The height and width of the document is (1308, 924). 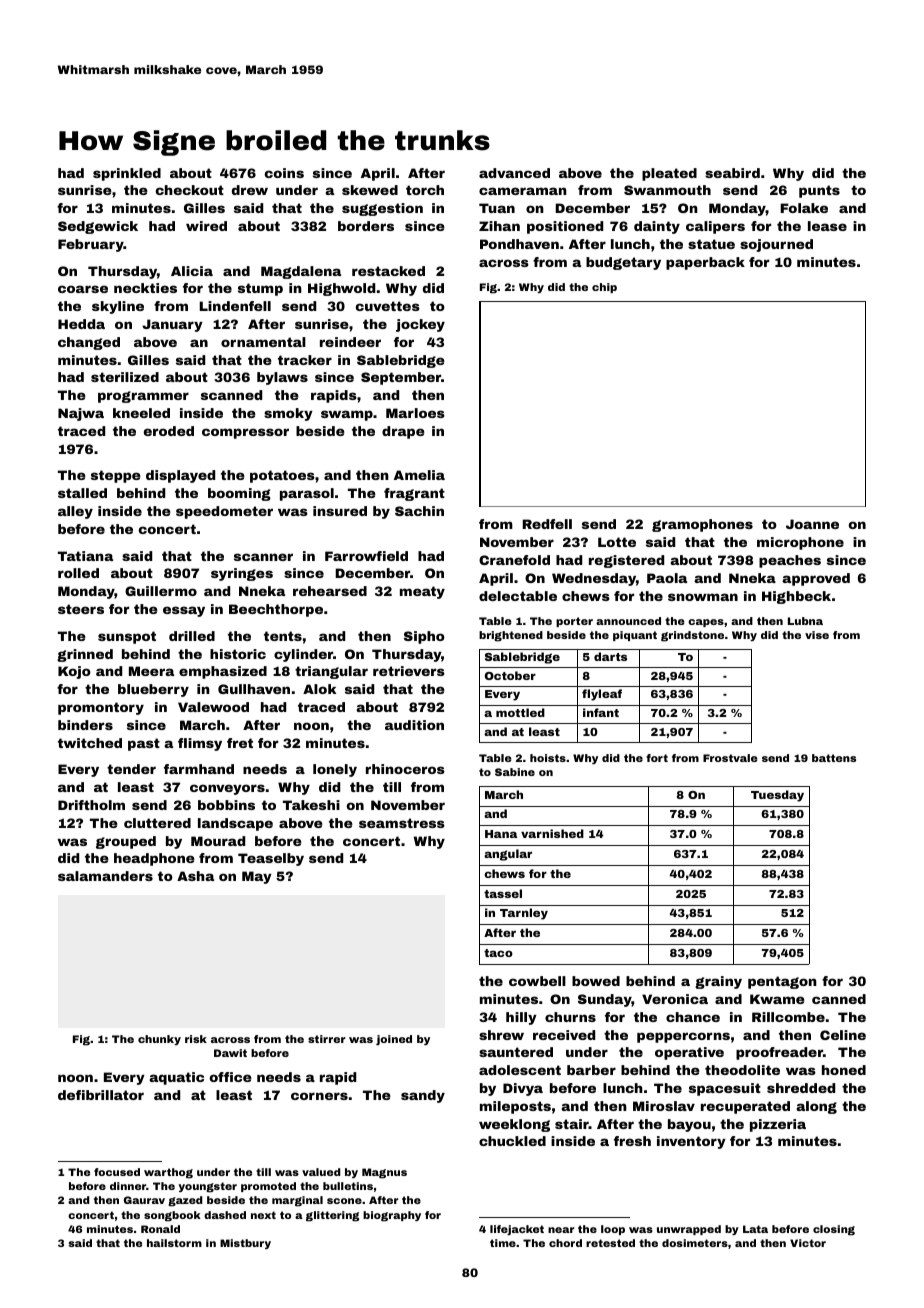 What do you see at coordinates (808, 1243) in the document?
I see `Victor` at bounding box center [808, 1243].
